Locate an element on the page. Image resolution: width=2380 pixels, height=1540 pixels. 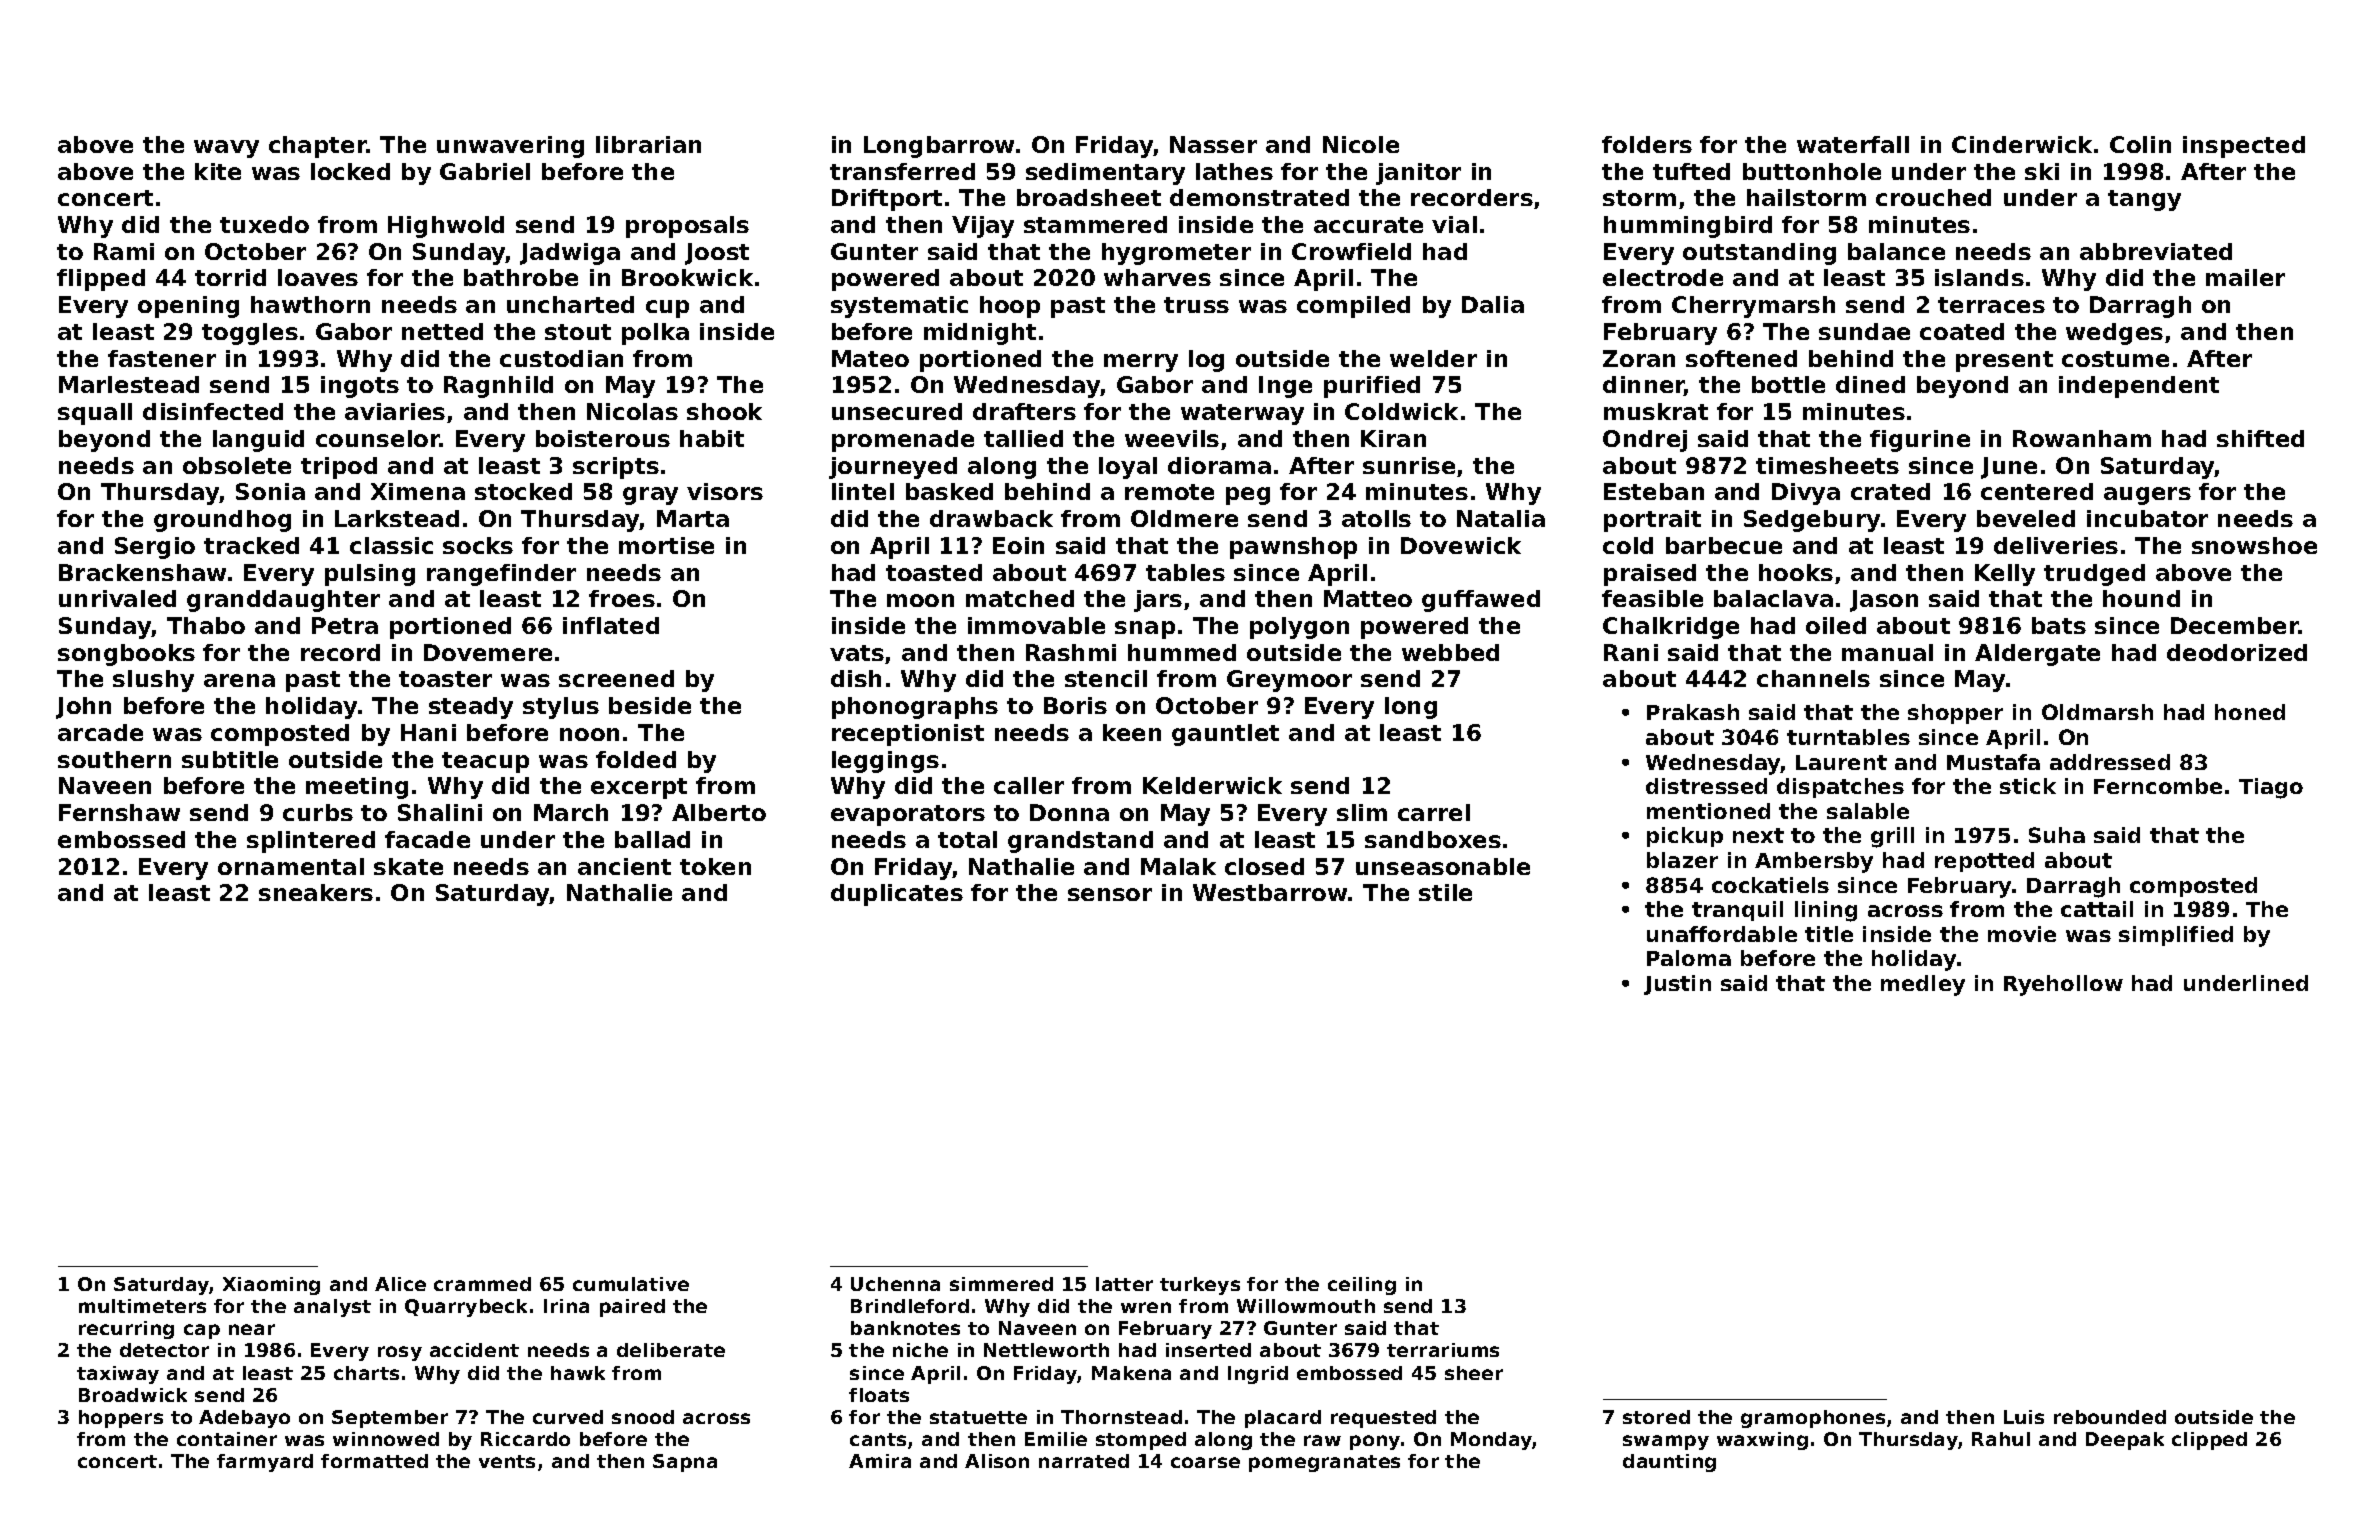
ballad is located at coordinates (652, 839).
